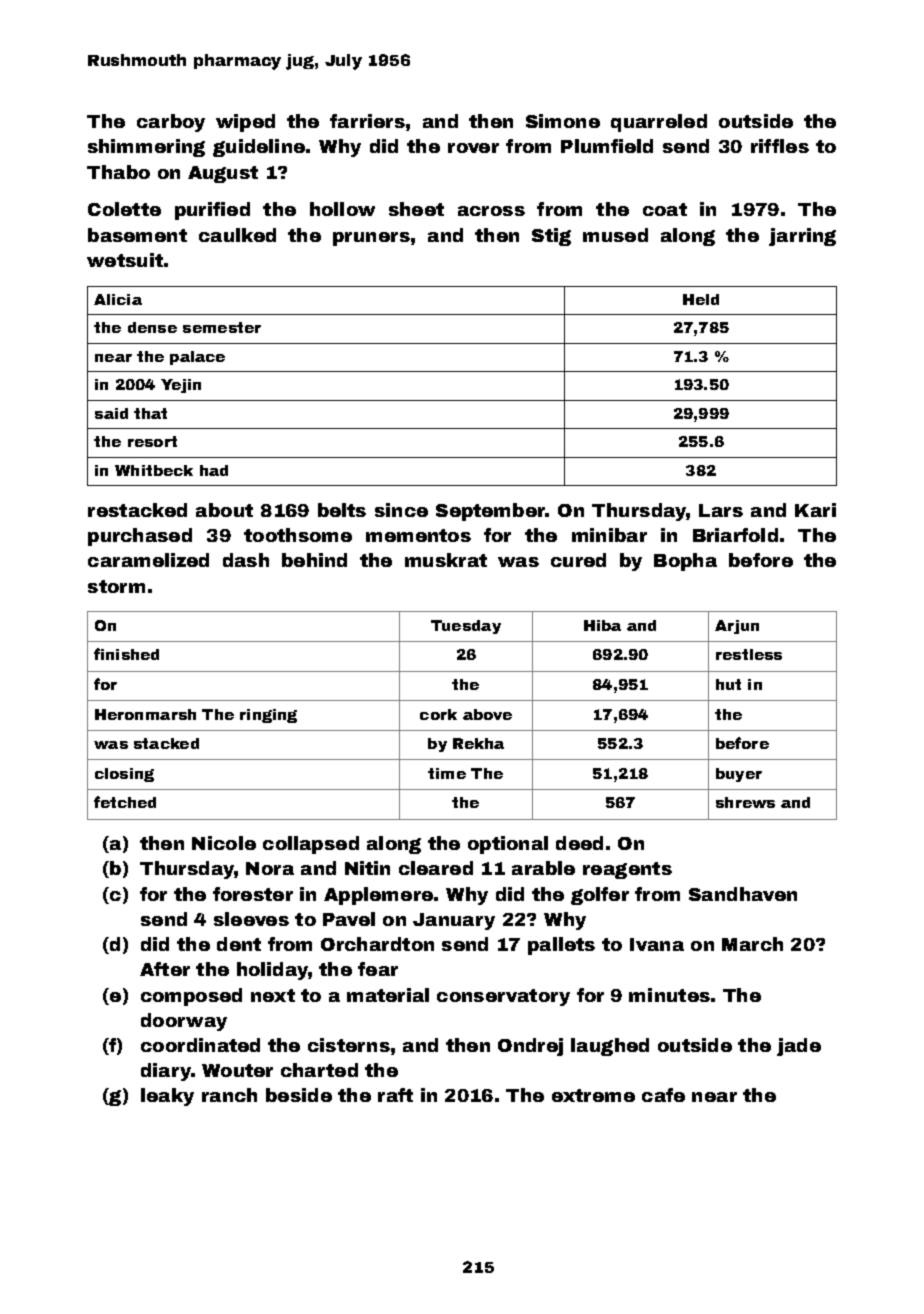 The image size is (924, 1314). Describe the element at coordinates (418, 535) in the image. I see `mementos` at that location.
